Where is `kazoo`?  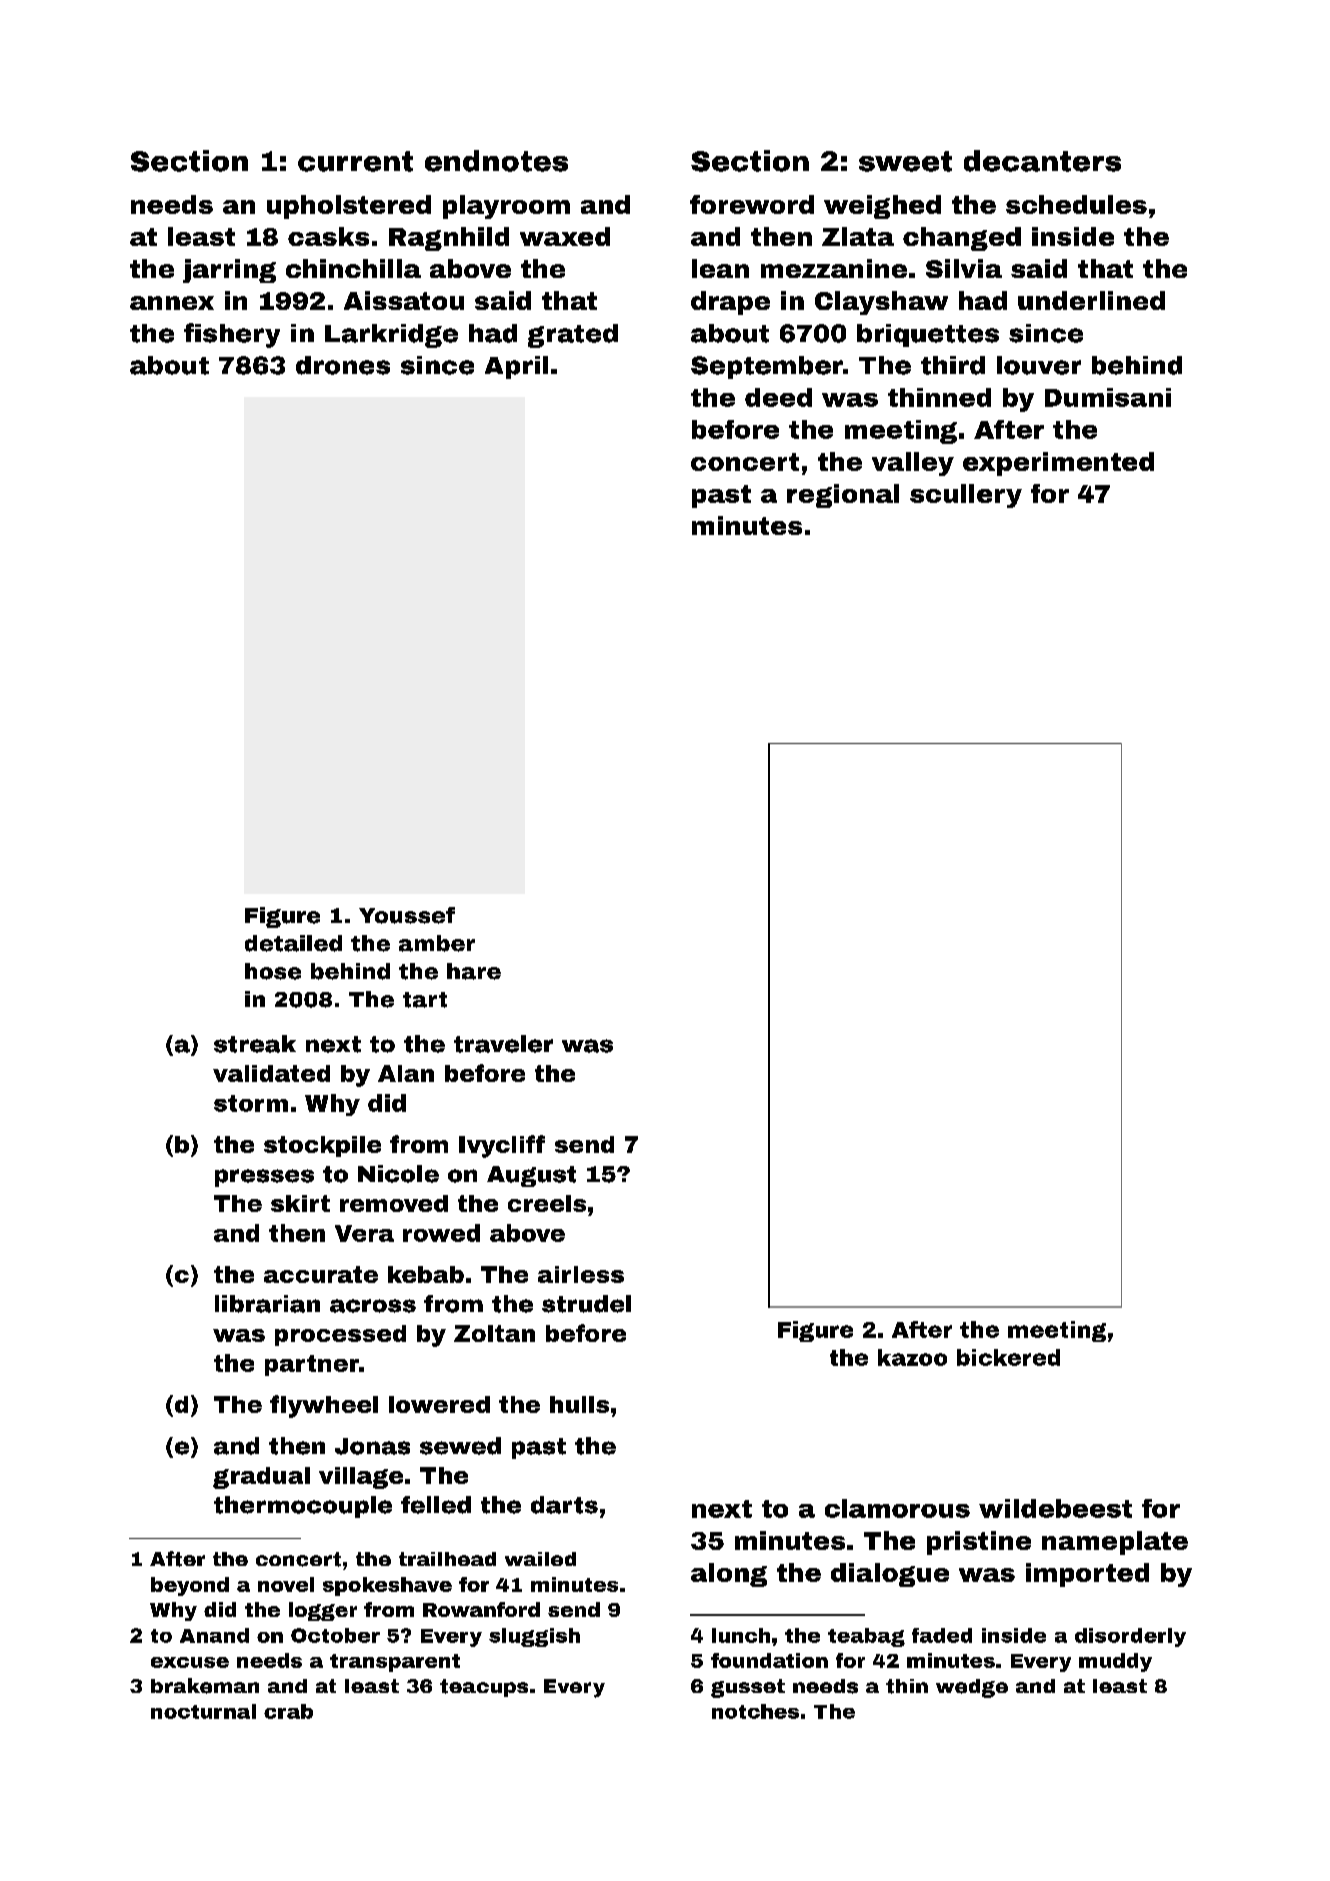
kazoo is located at coordinates (912, 1357).
